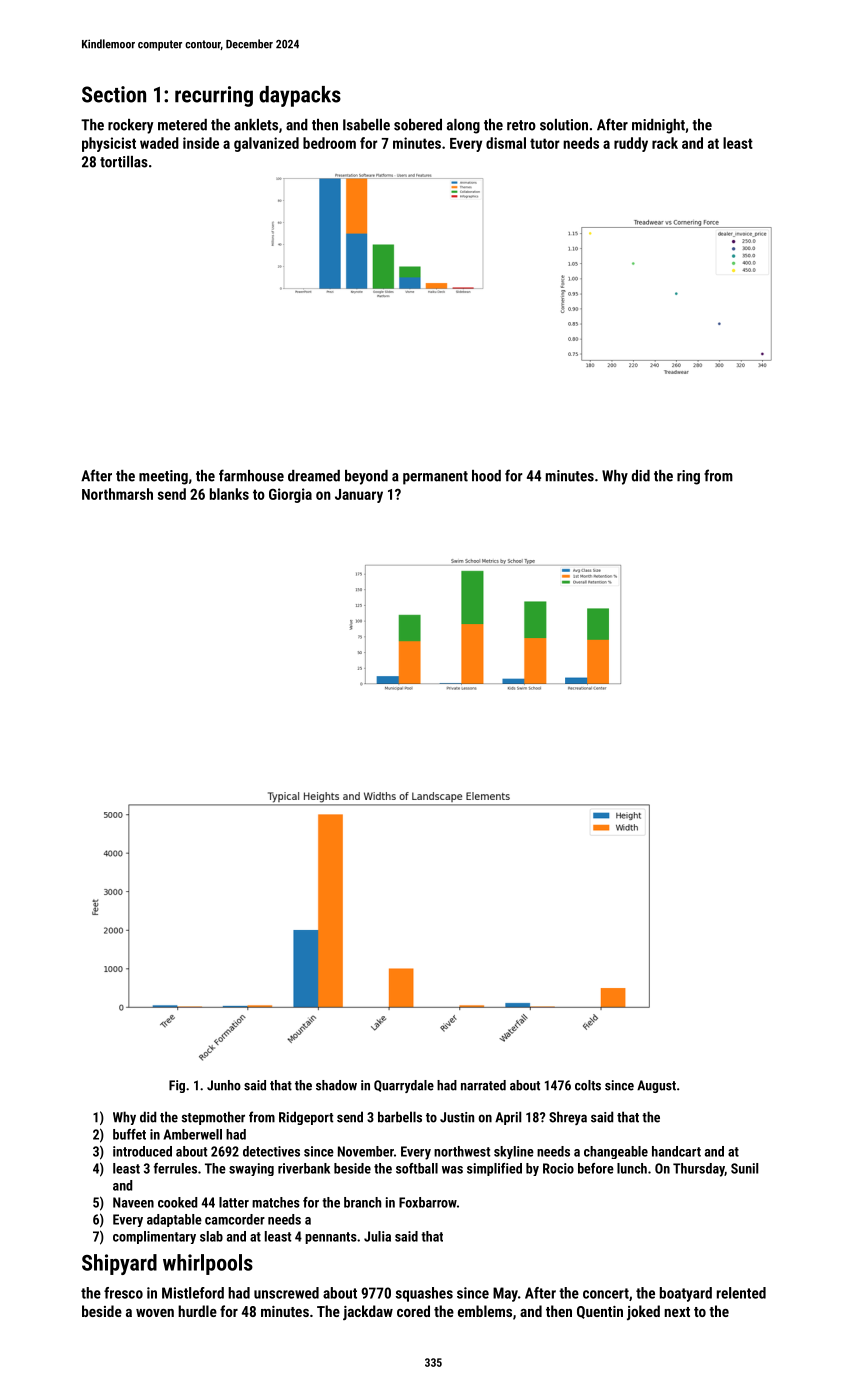  What do you see at coordinates (329, 143) in the screenshot?
I see `bedroom` at bounding box center [329, 143].
